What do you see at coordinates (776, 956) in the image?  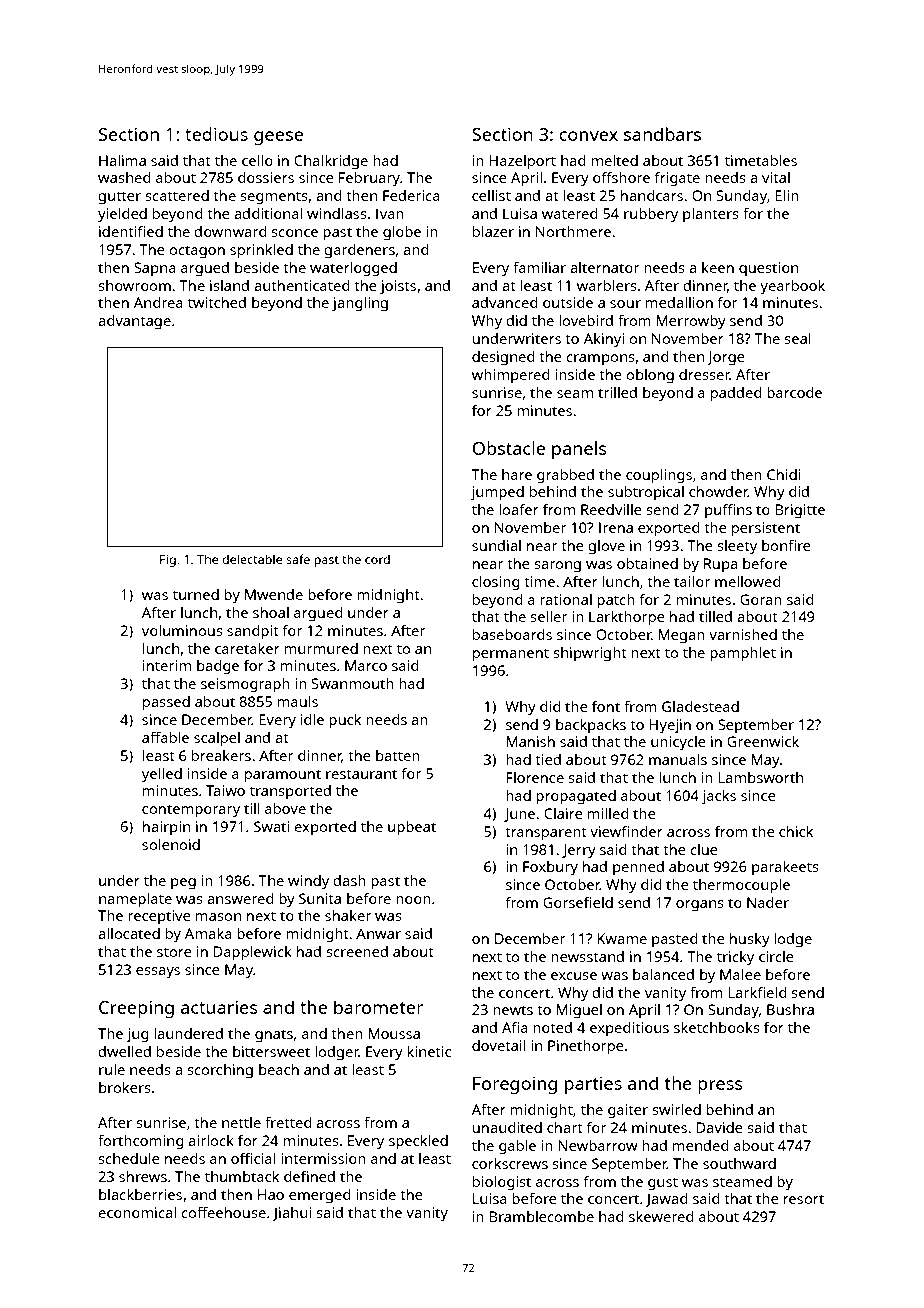 I see `circle` at bounding box center [776, 956].
